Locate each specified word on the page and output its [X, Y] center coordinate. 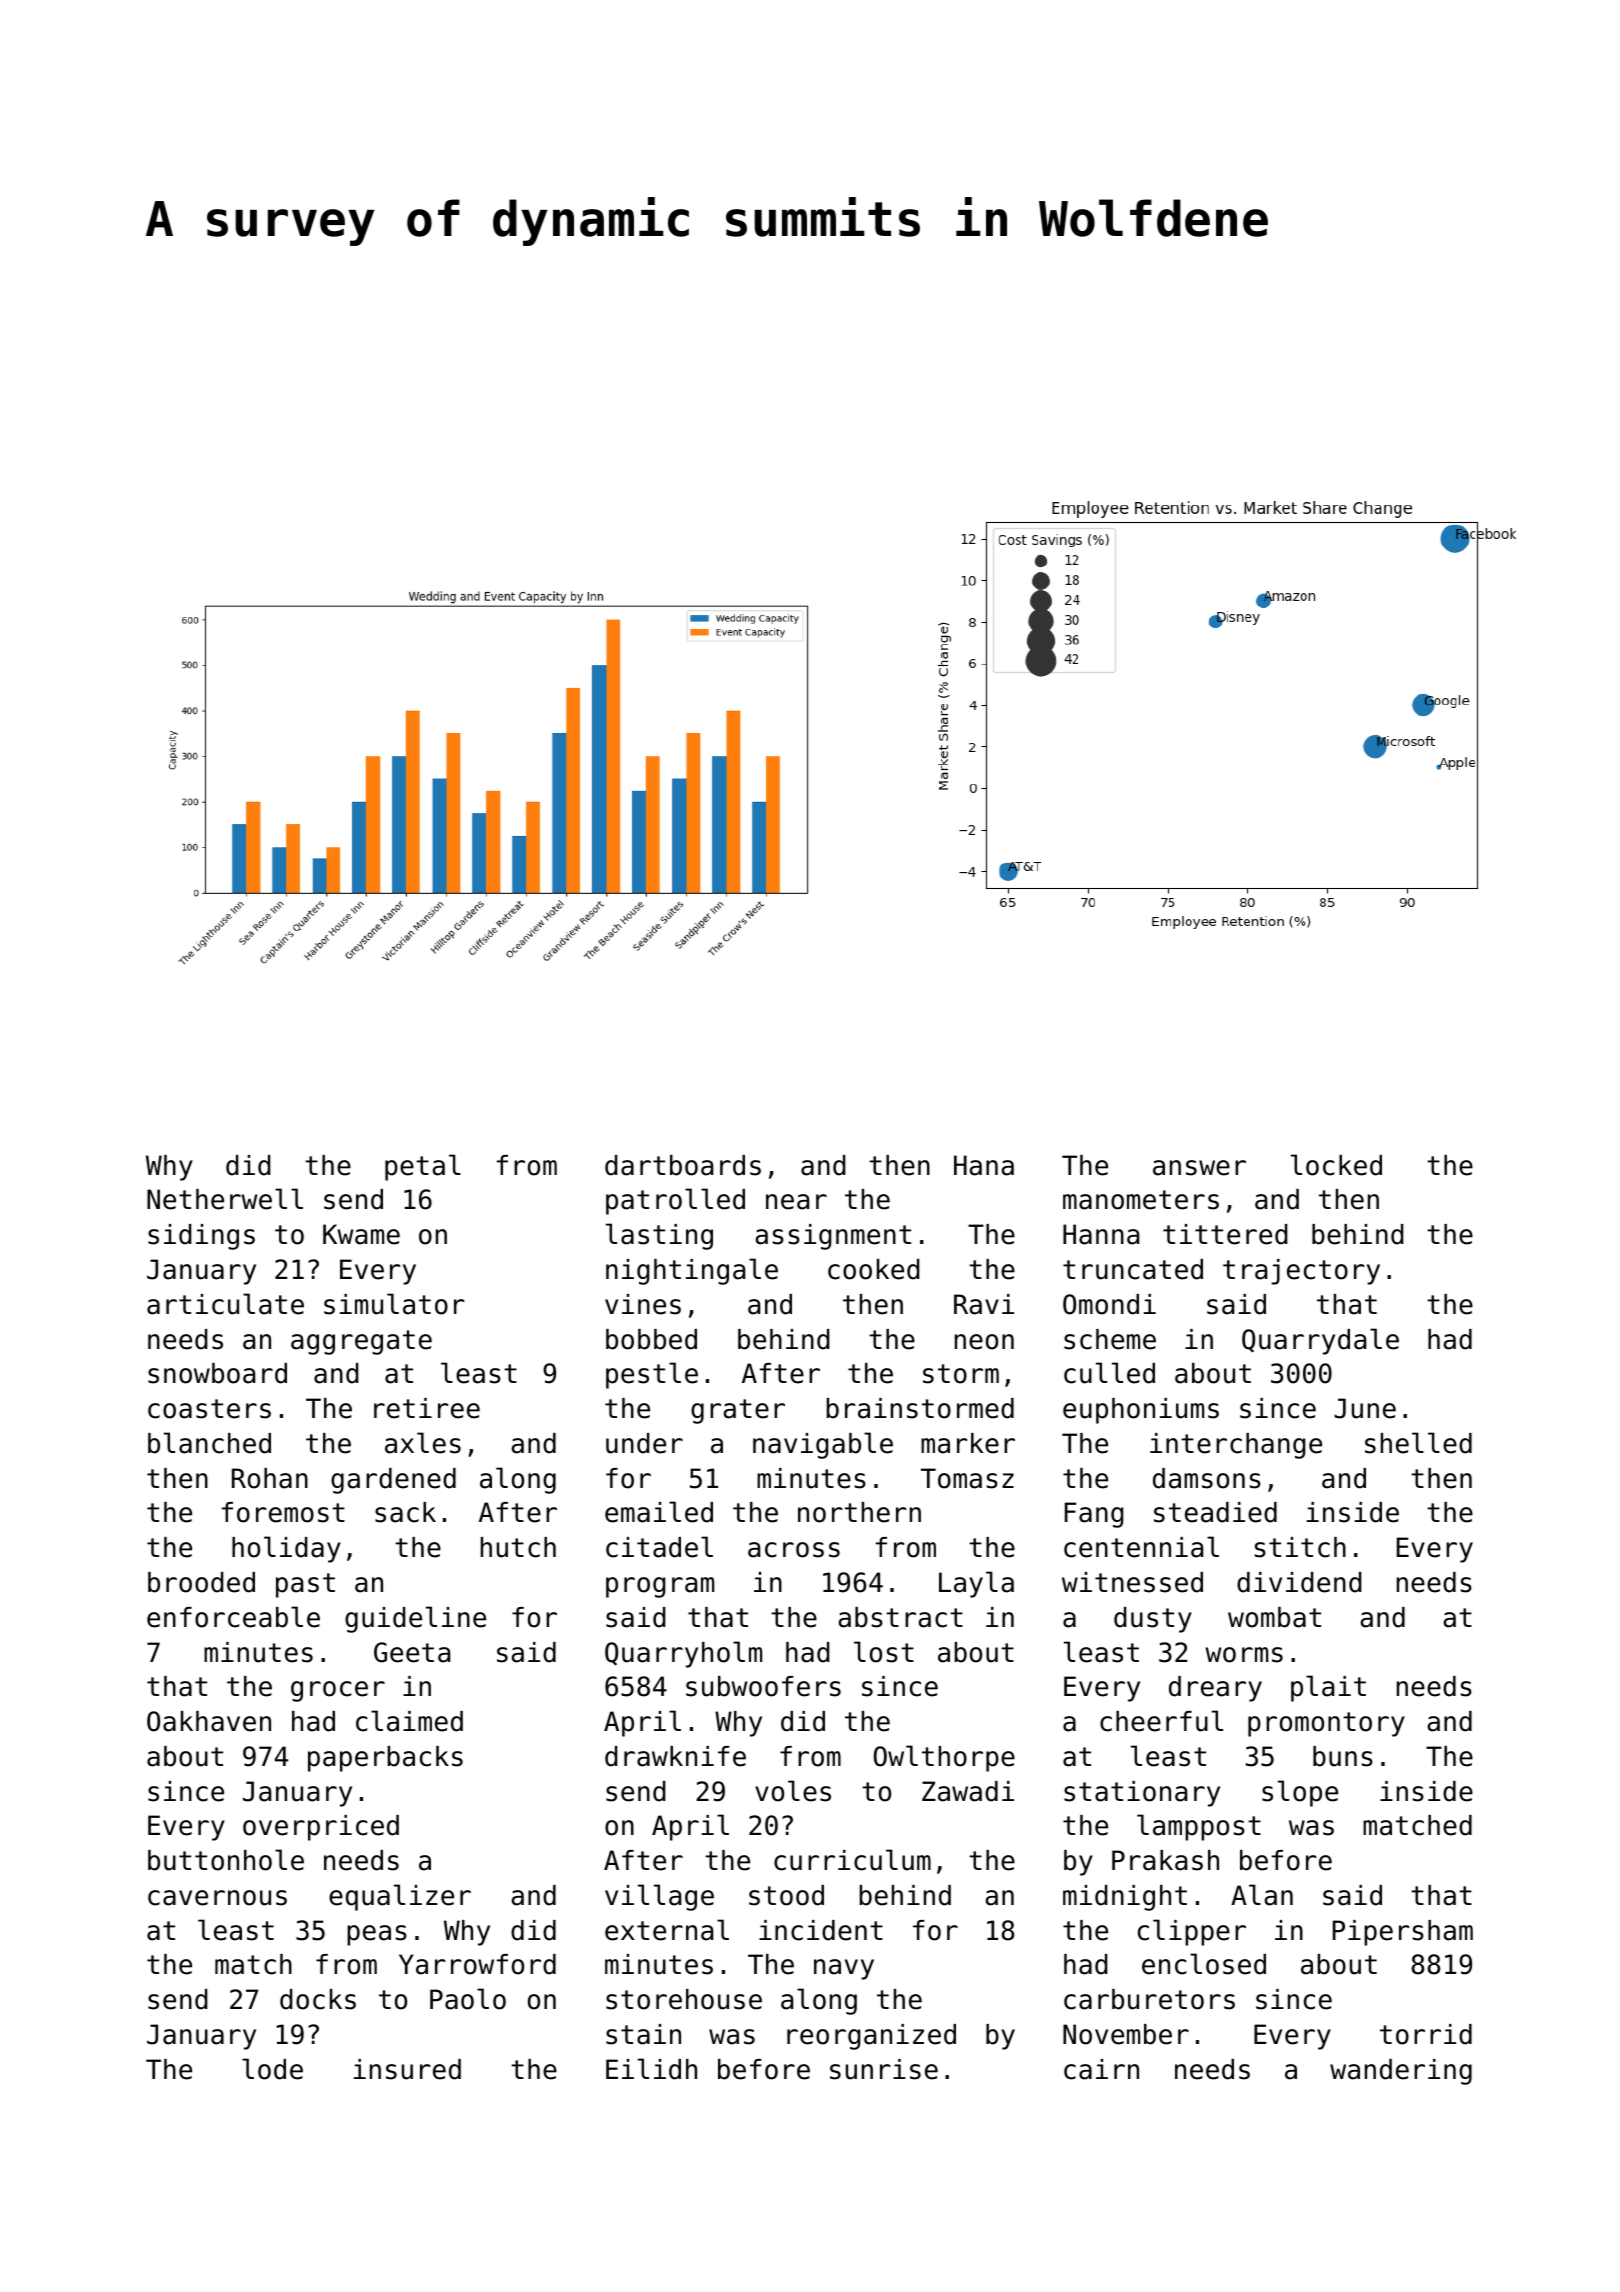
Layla [976, 1584]
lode [272, 2069]
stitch [1300, 1547]
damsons [1207, 1478]
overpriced [321, 1828]
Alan [1262, 1895]
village [659, 1897]
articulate [225, 1304]
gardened [393, 1481]
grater [738, 1411]
